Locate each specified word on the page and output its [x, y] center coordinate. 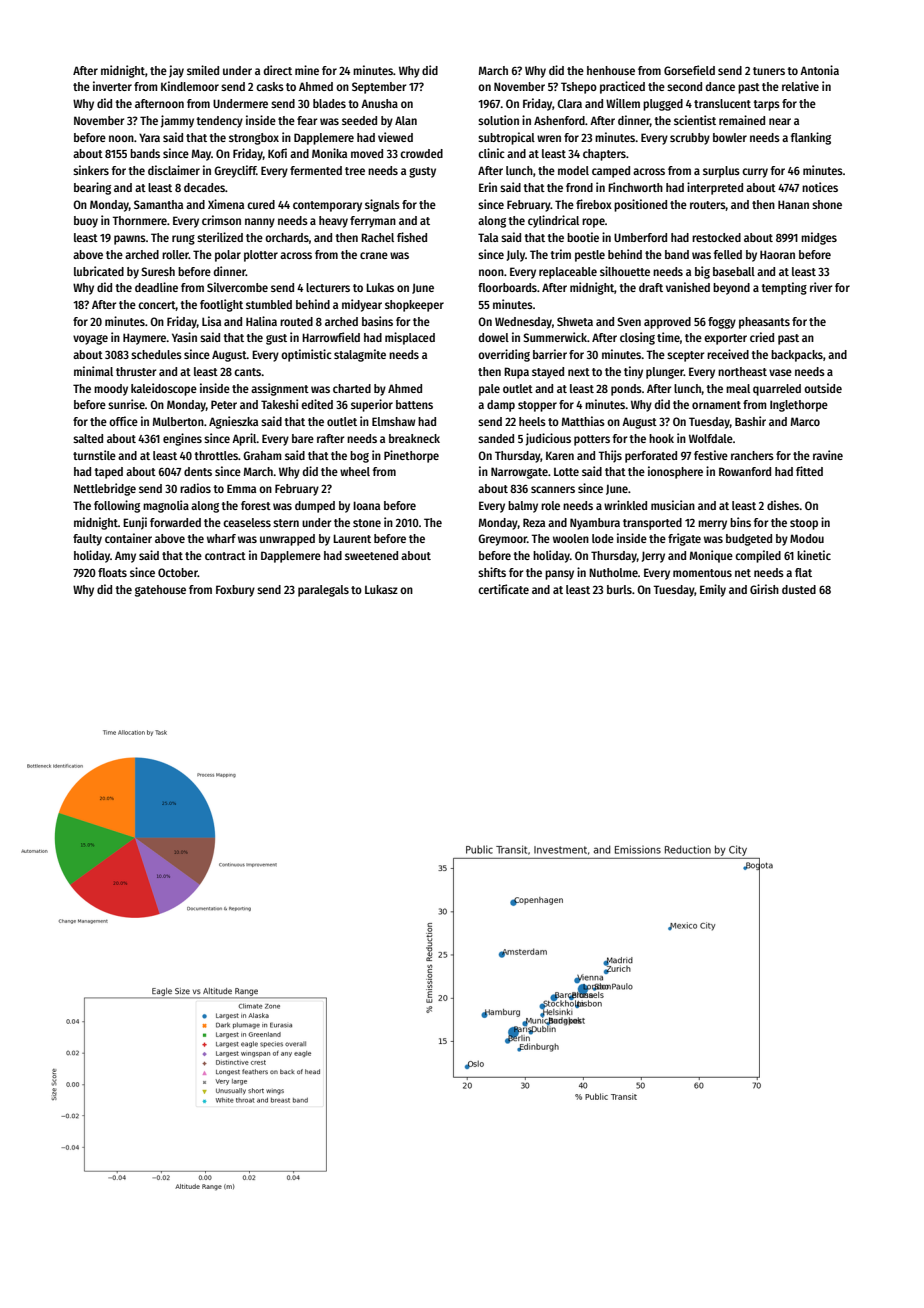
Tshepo [579, 88]
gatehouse [160, 591]
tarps [766, 105]
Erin [488, 187]
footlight [221, 305]
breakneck [414, 438]
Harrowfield [331, 337]
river [821, 287]
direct [278, 70]
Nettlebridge [105, 489]
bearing [92, 188]
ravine [828, 455]
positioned [640, 205]
